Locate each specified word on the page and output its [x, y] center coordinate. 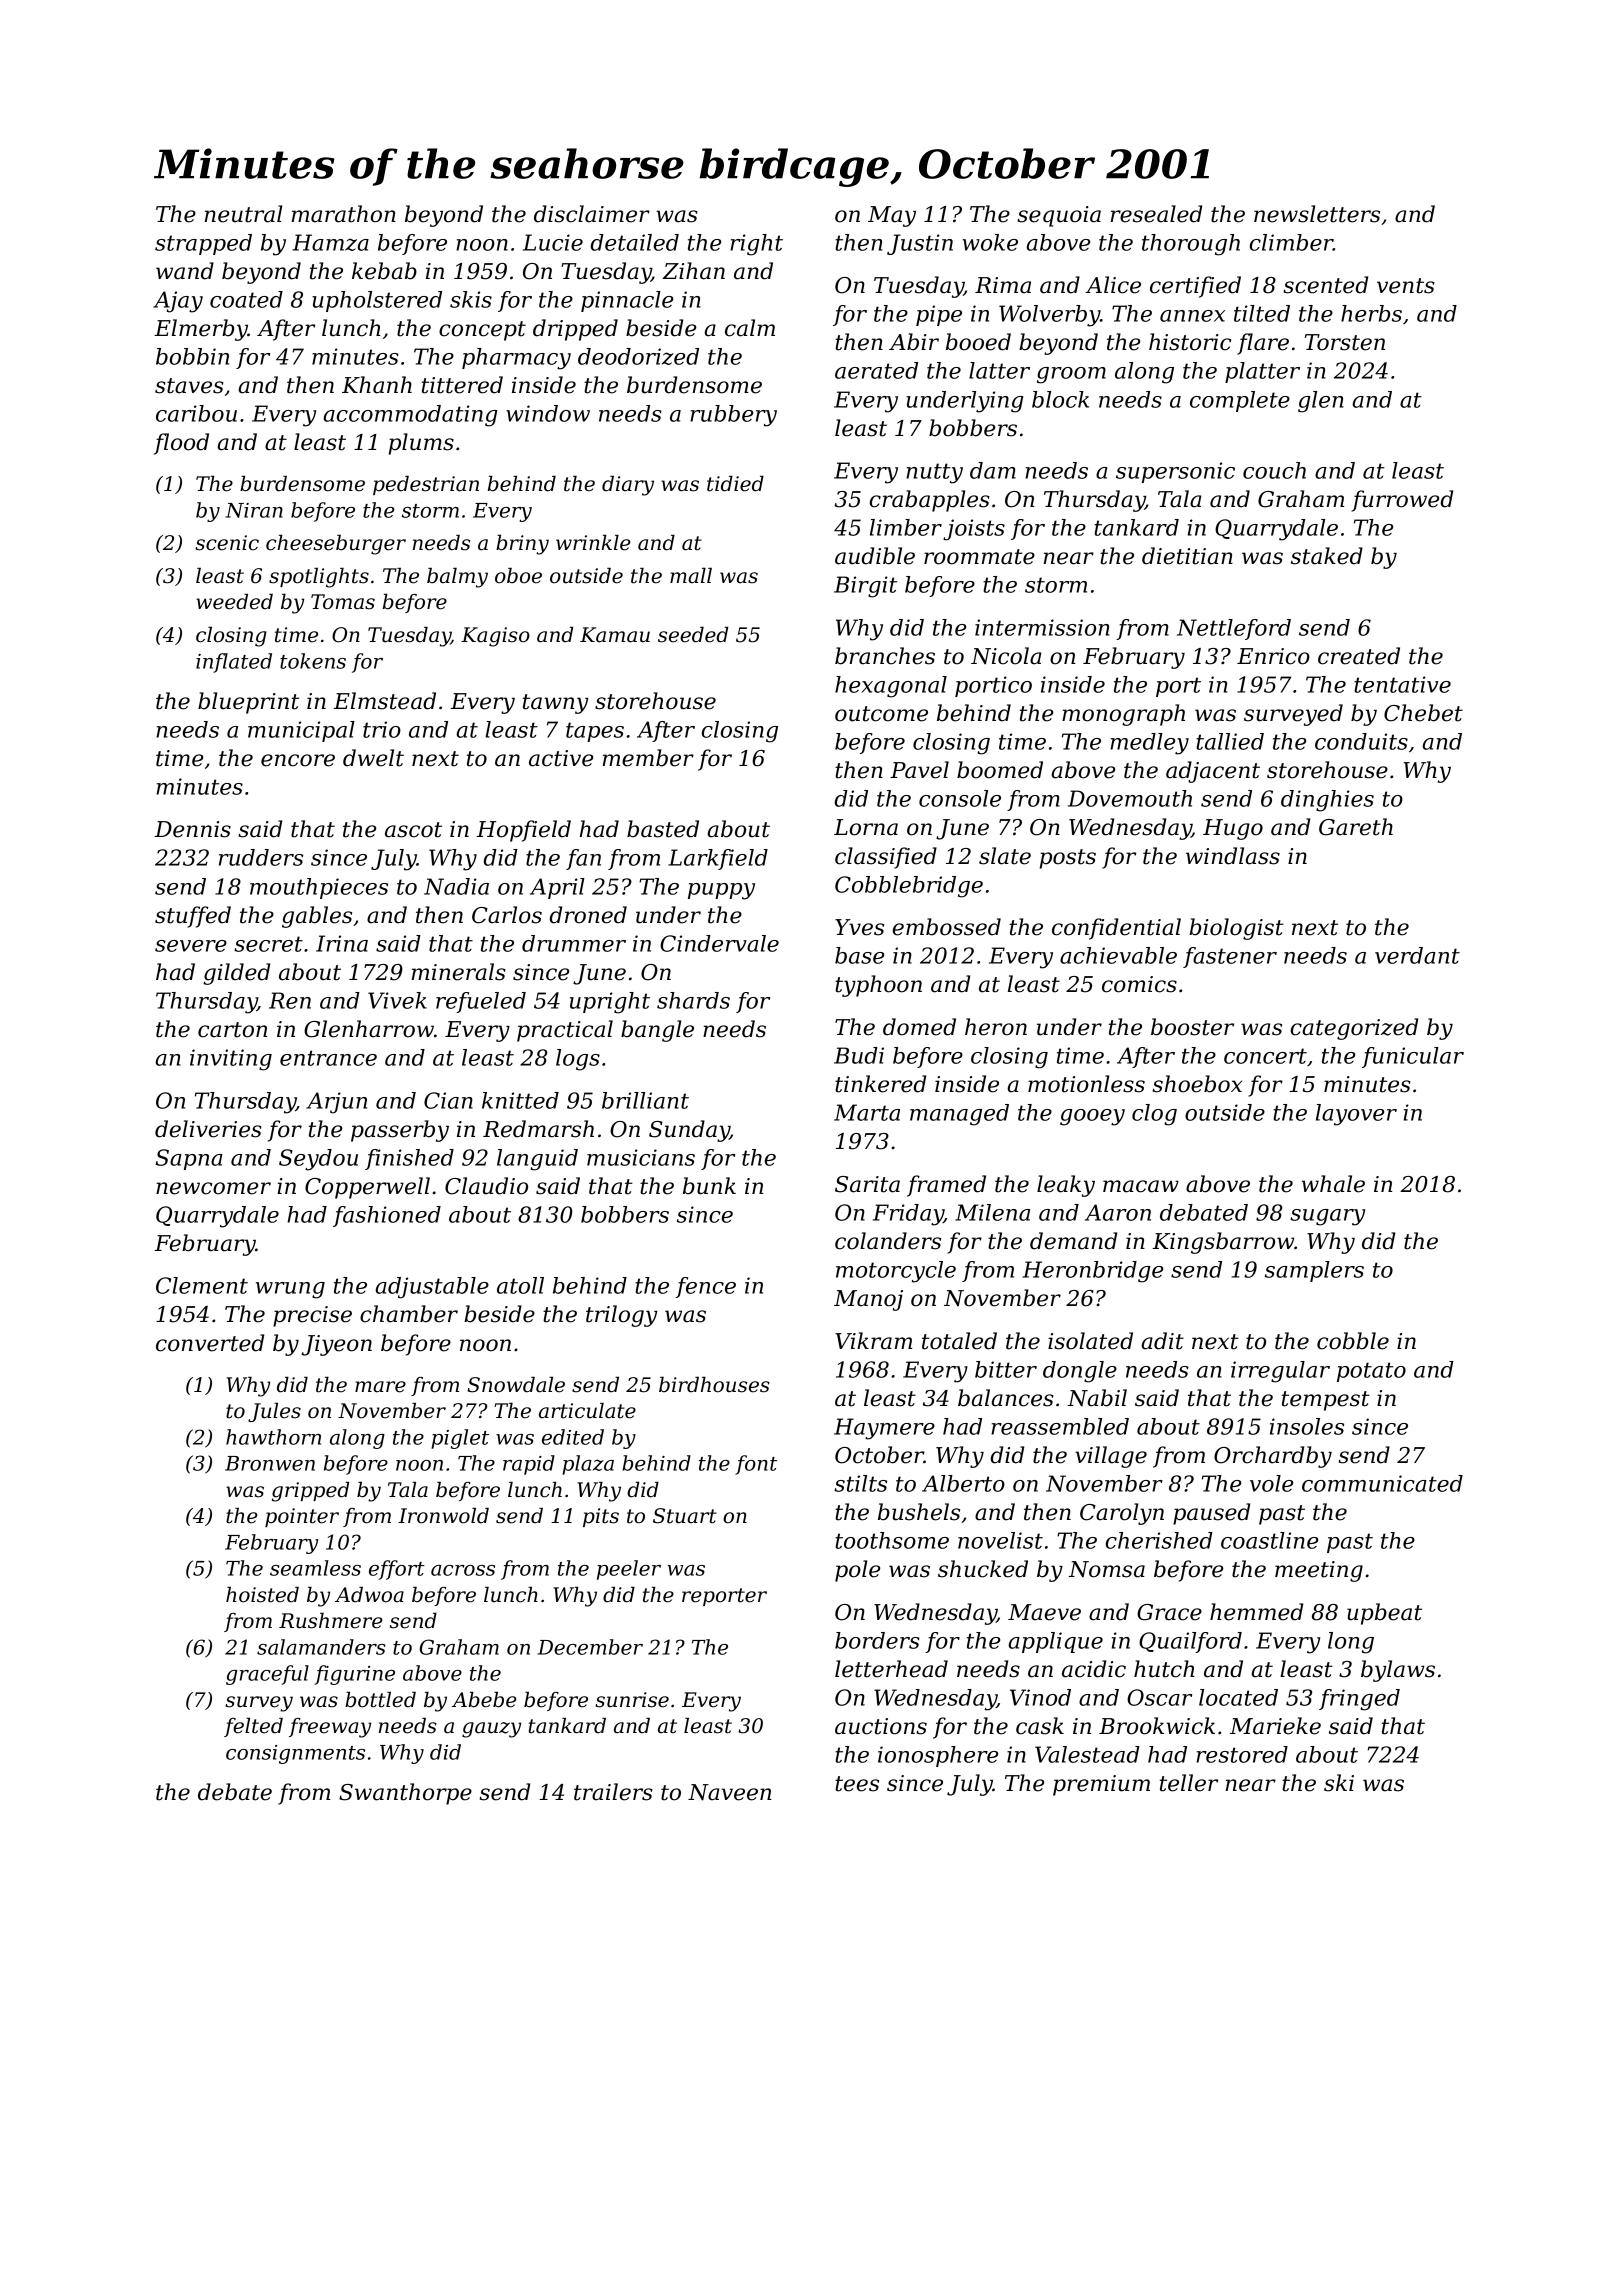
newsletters [1317, 214]
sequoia [1059, 216]
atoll [520, 1285]
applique [1055, 1642]
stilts [860, 1483]
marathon [344, 214]
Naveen [729, 1792]
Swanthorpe [405, 1794]
